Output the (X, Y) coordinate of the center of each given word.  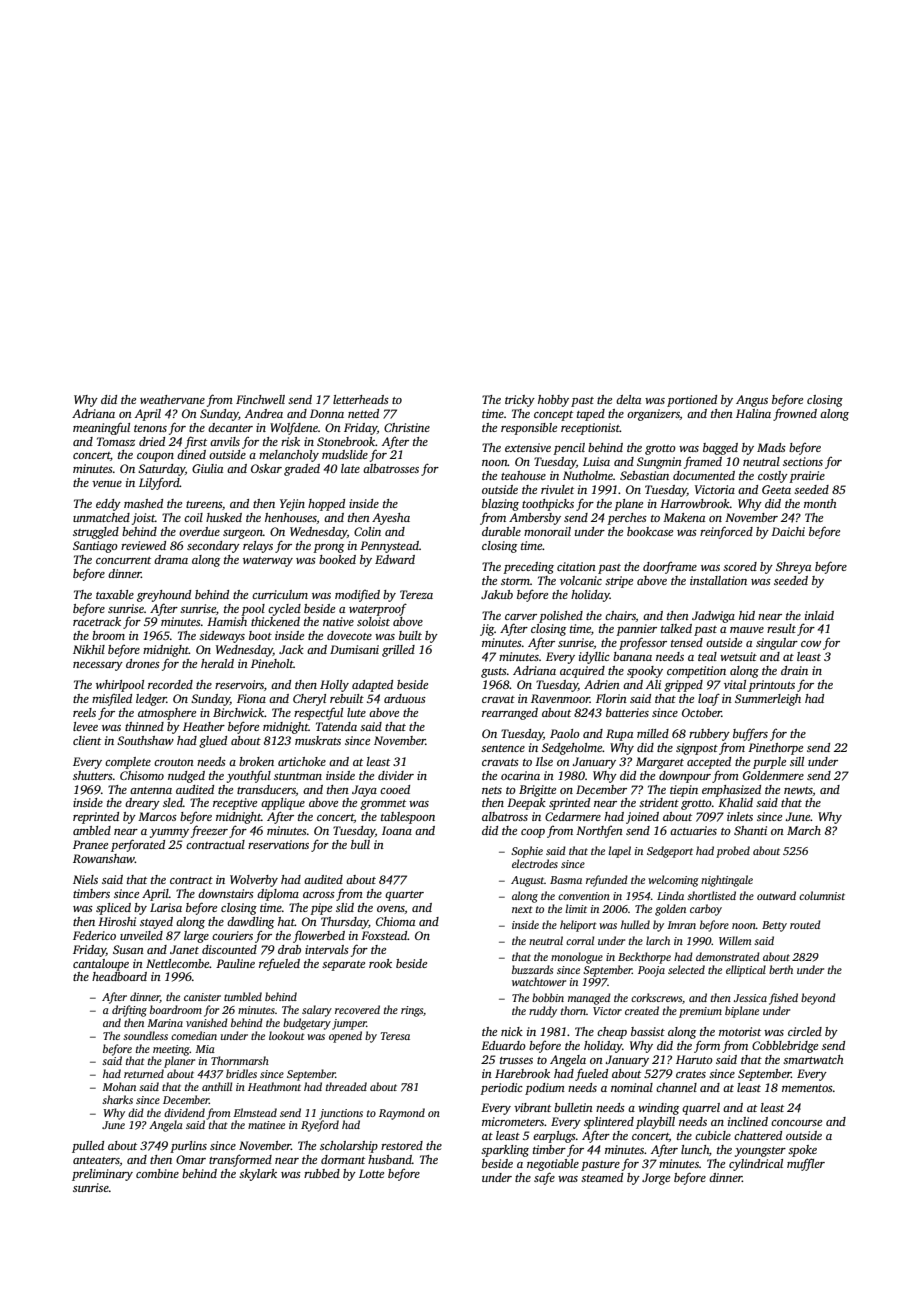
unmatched (101, 517)
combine (157, 1173)
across (319, 895)
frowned (795, 414)
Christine (407, 427)
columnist (822, 895)
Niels (85, 879)
